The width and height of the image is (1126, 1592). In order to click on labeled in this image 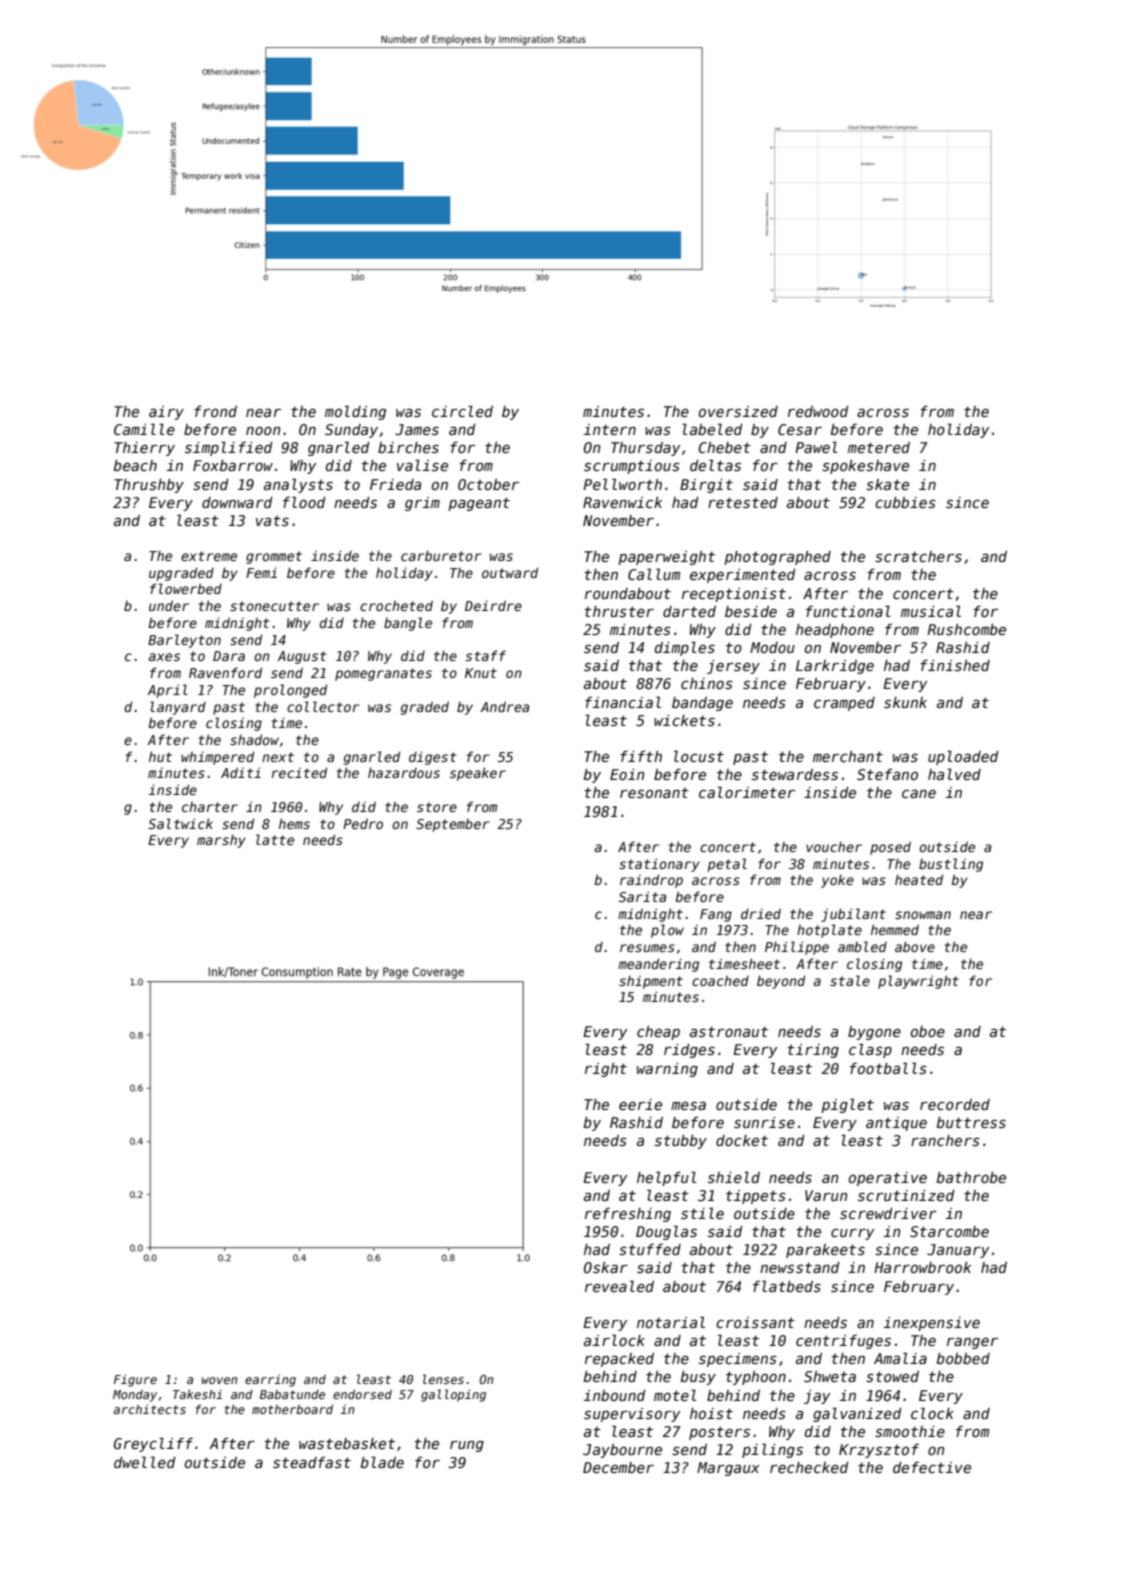, I will do `click(712, 429)`.
